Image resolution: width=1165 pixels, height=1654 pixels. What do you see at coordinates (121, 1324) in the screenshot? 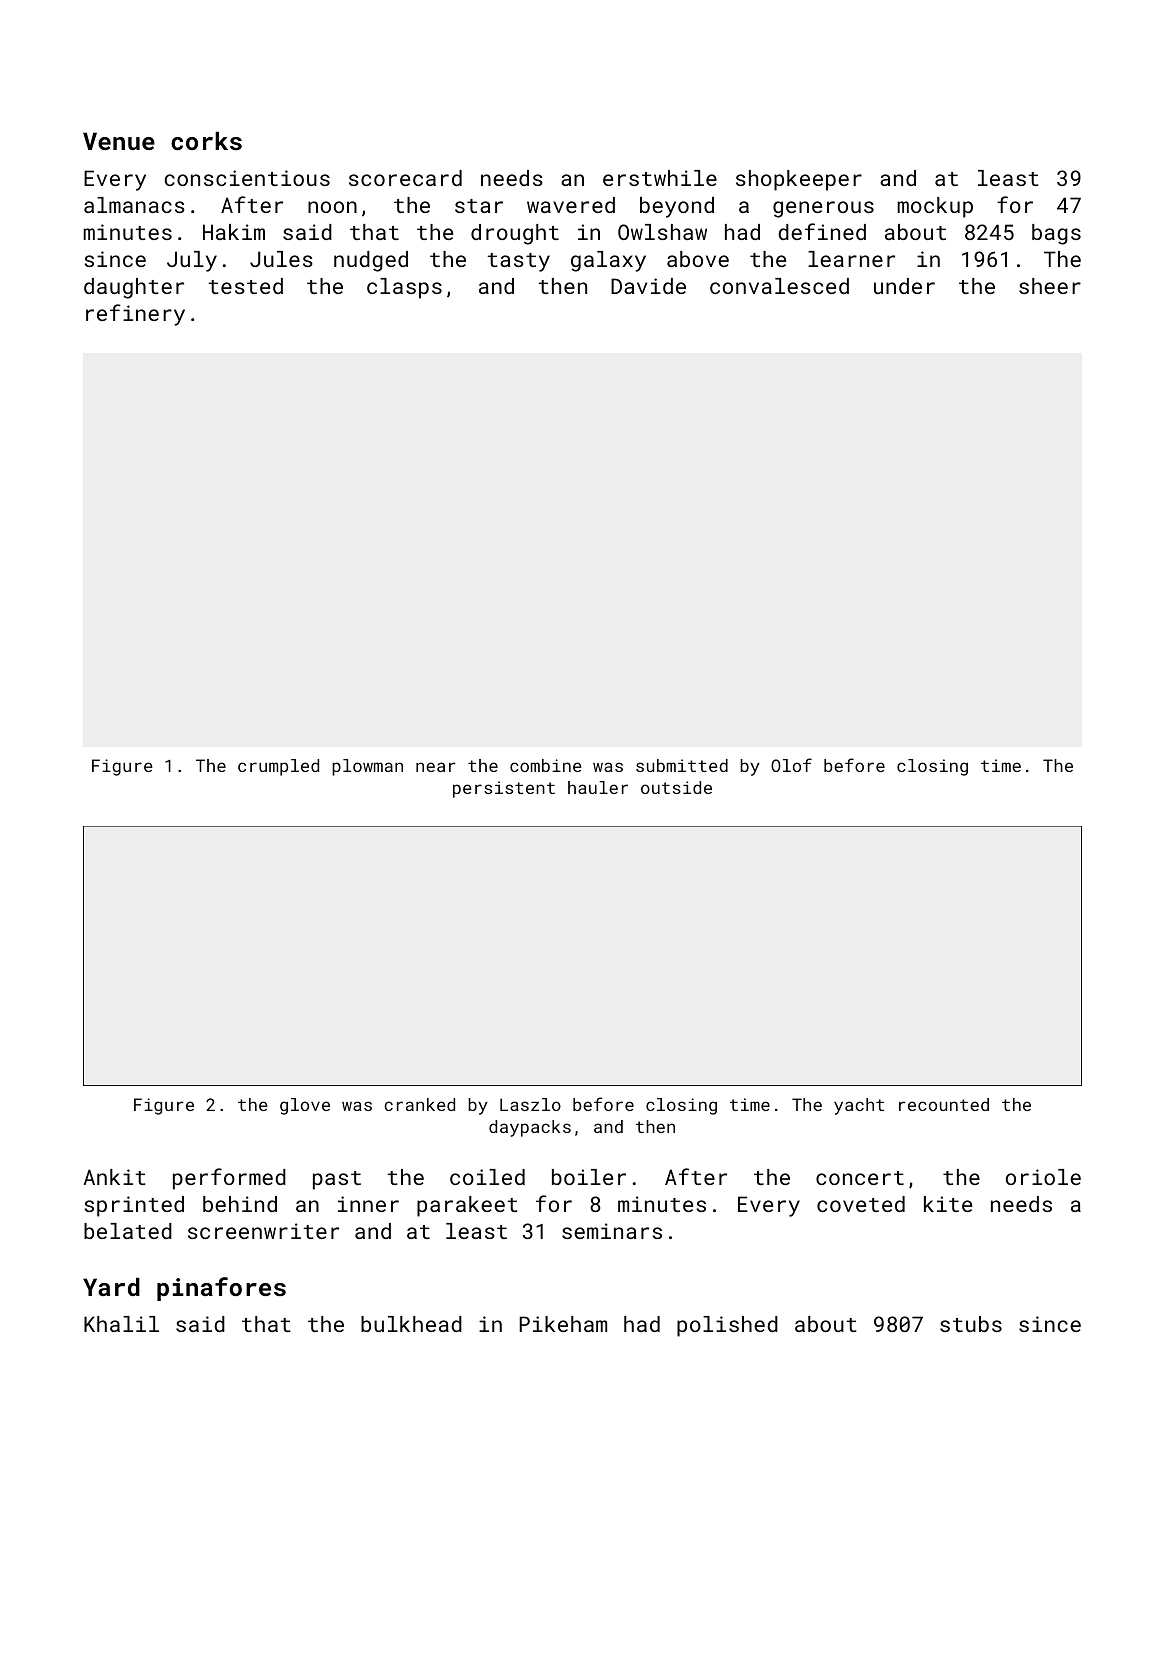
I see `Khalil` at bounding box center [121, 1324].
